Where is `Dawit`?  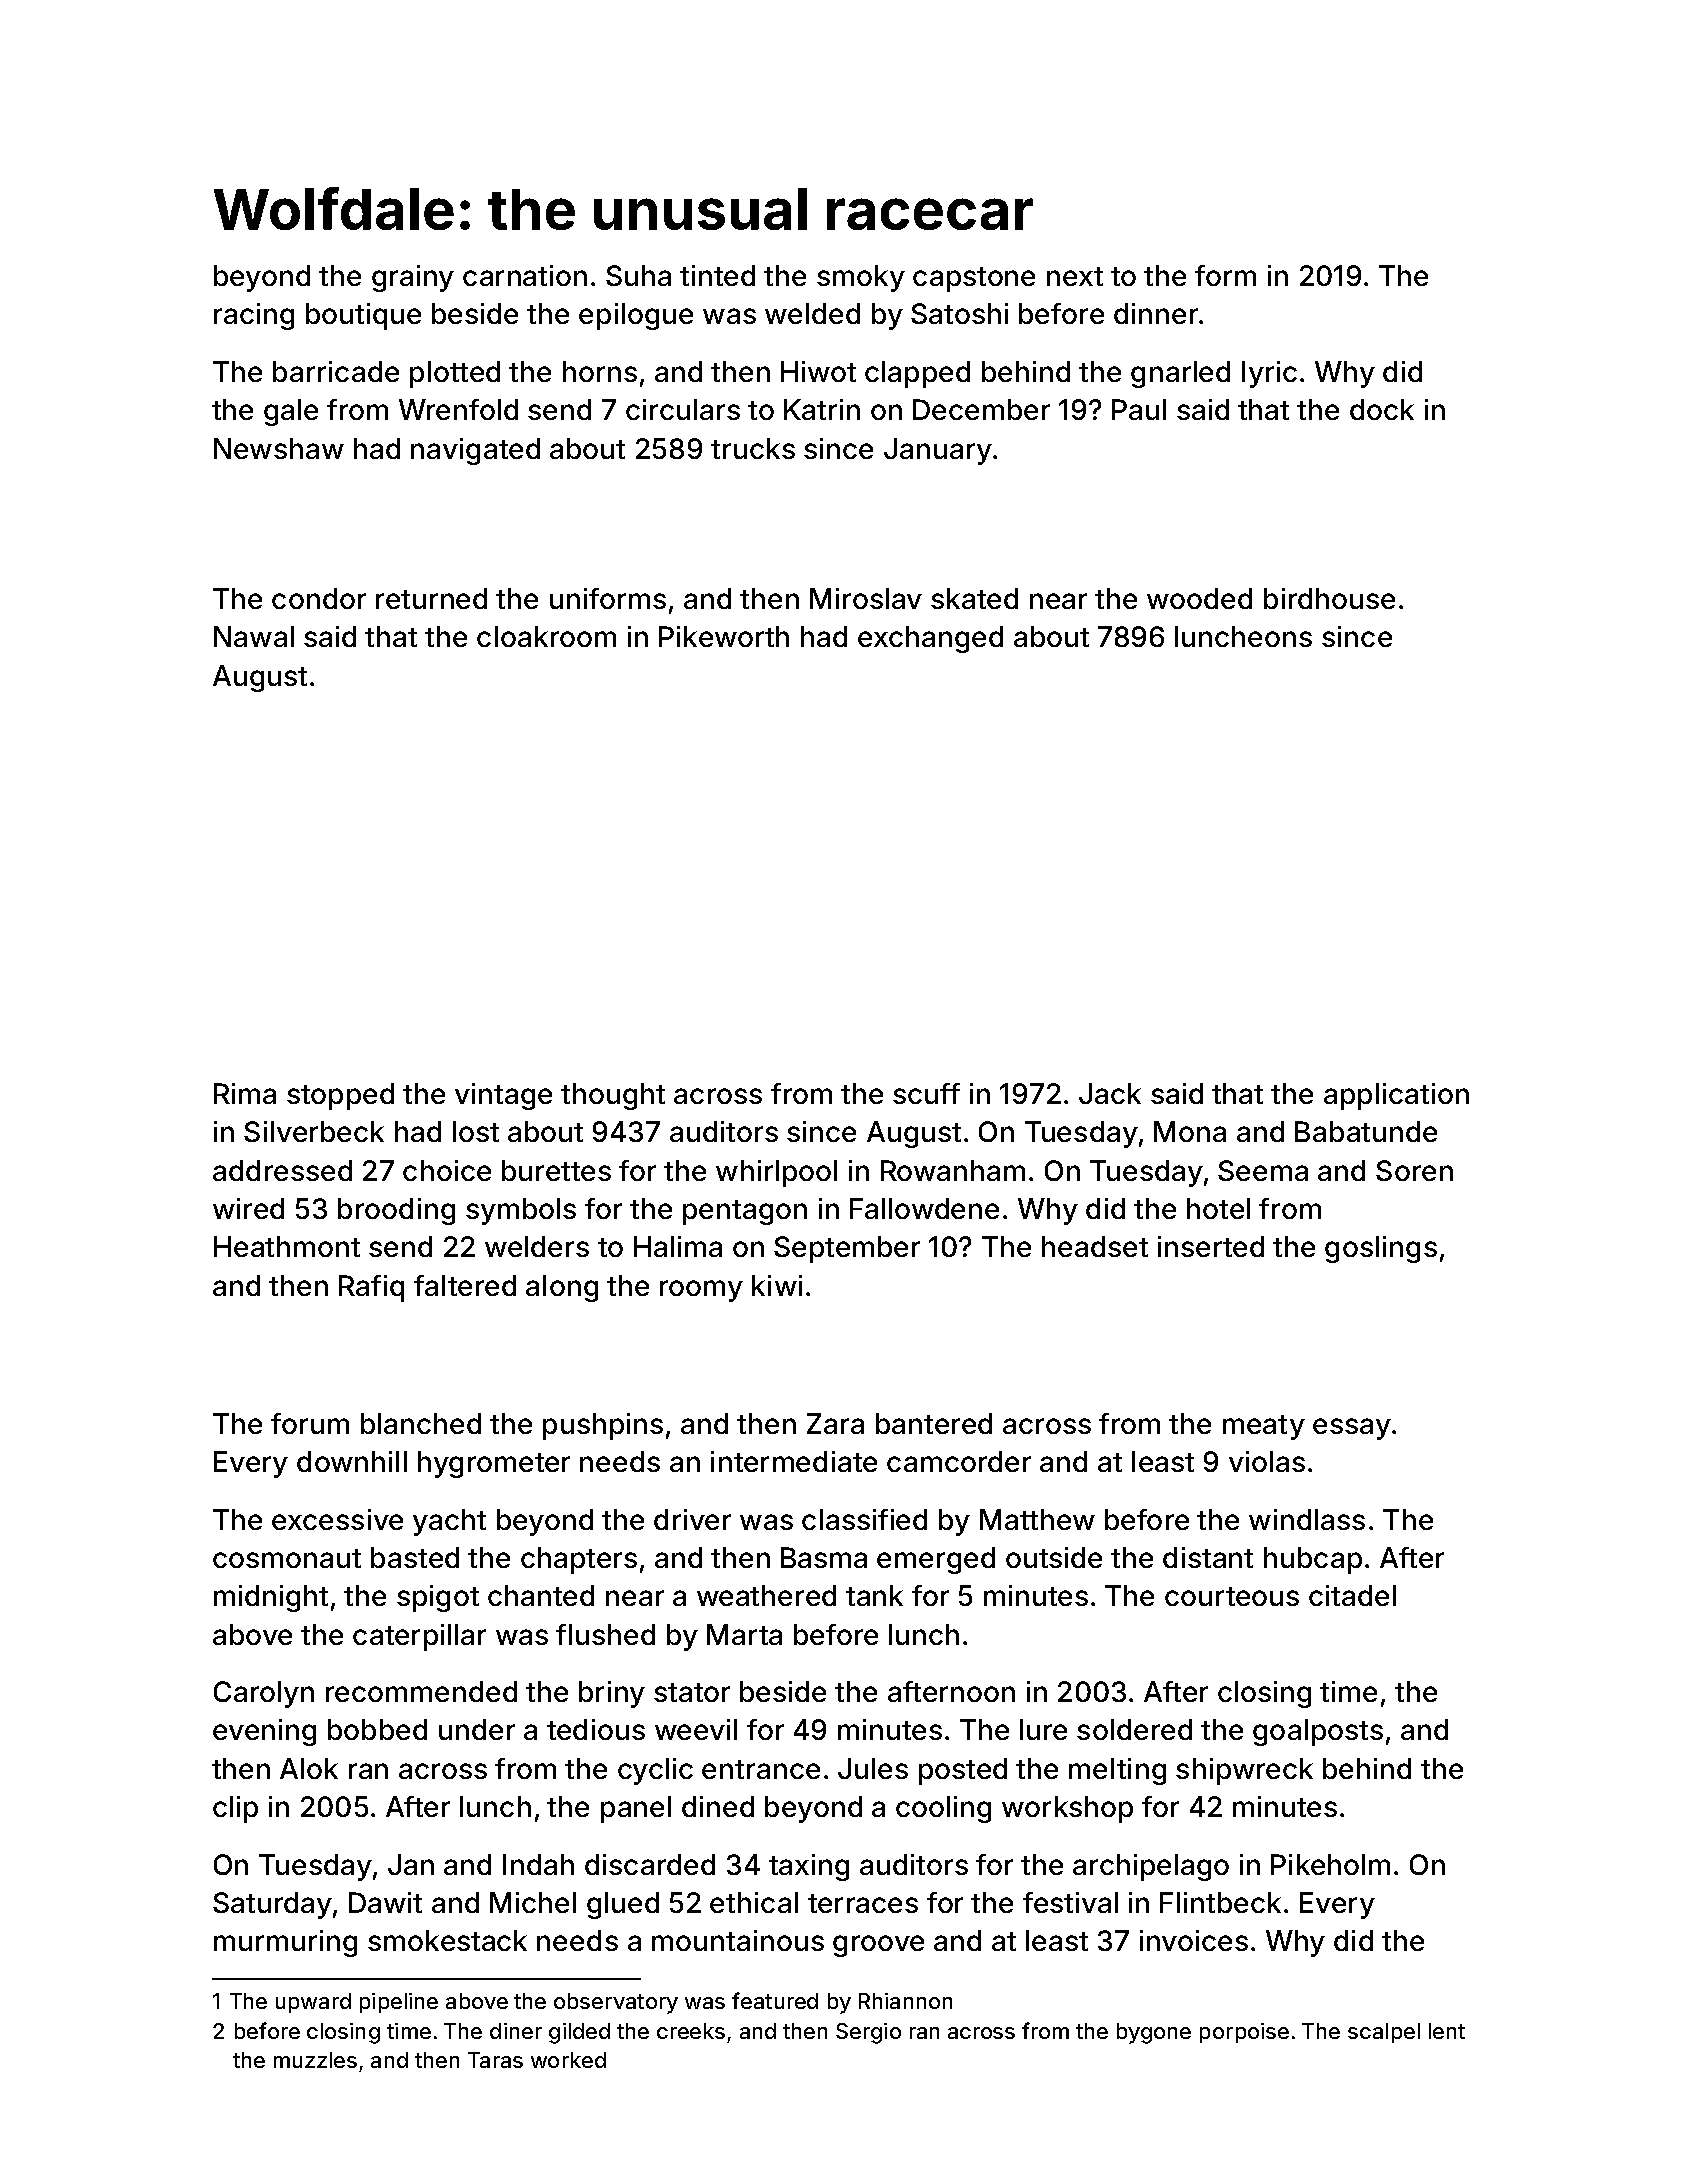 Dawit is located at coordinates (385, 1902).
